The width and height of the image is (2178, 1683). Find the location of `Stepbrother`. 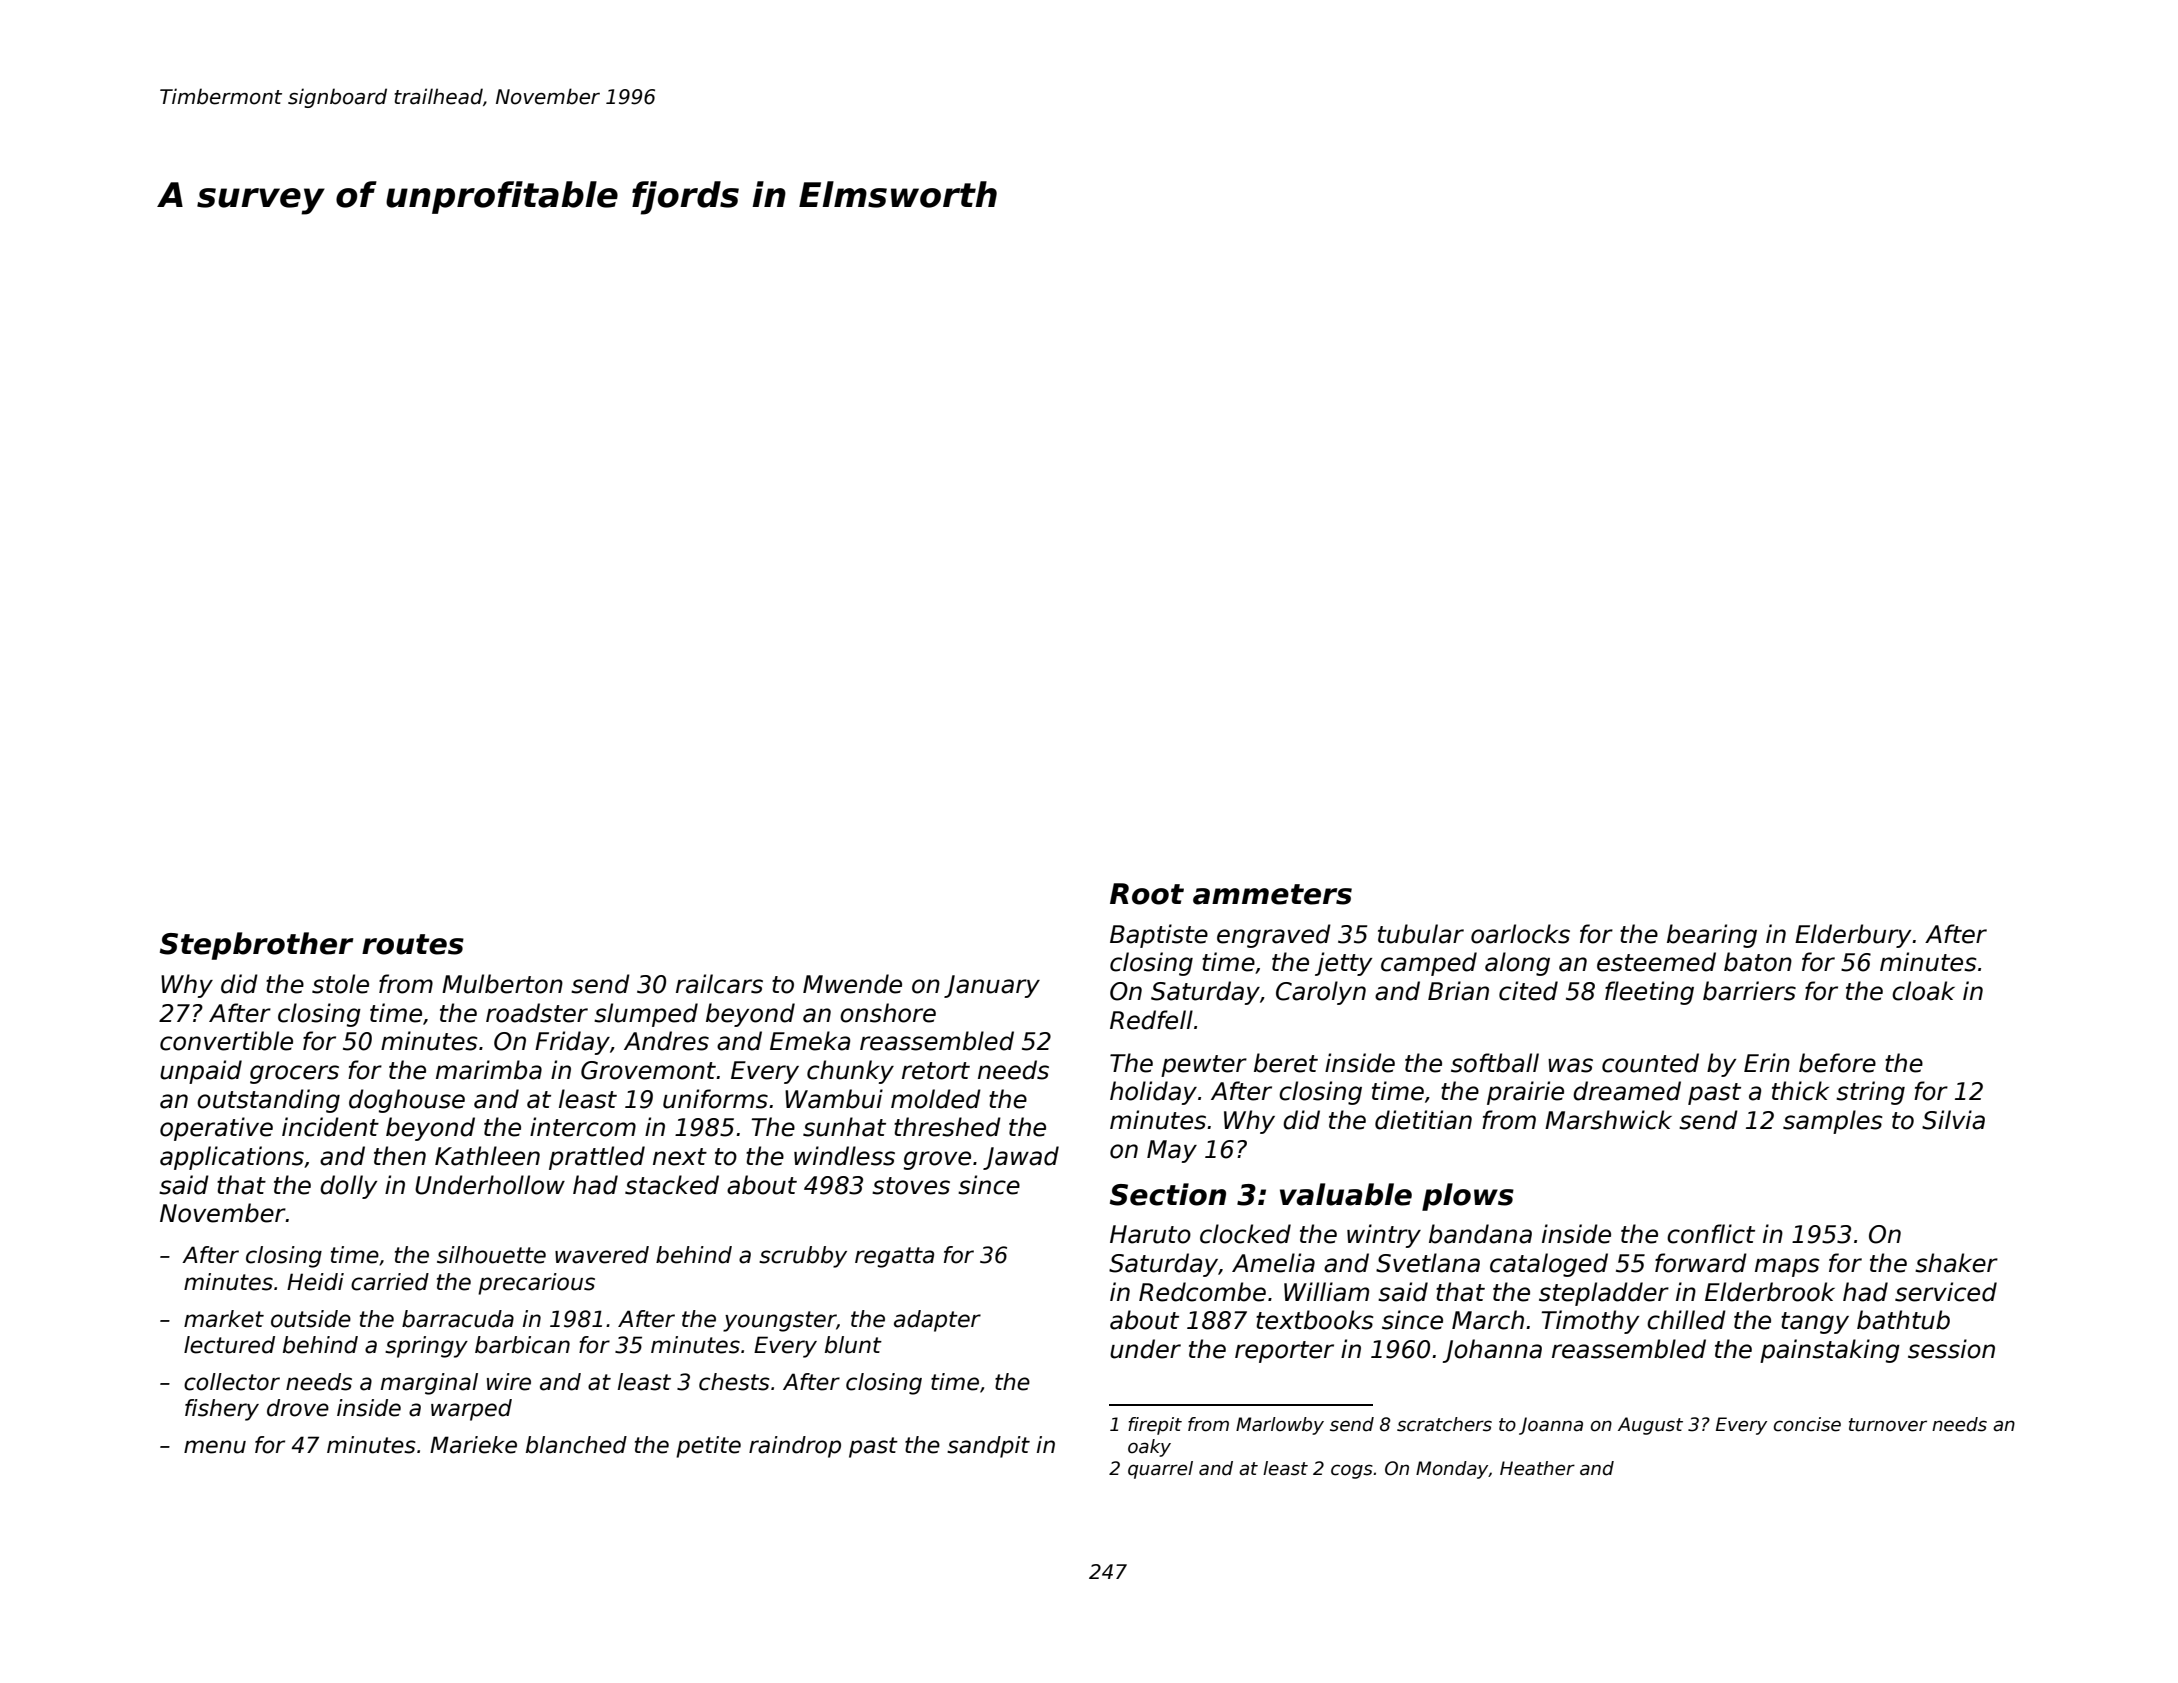

Stepbrother is located at coordinates (257, 946).
